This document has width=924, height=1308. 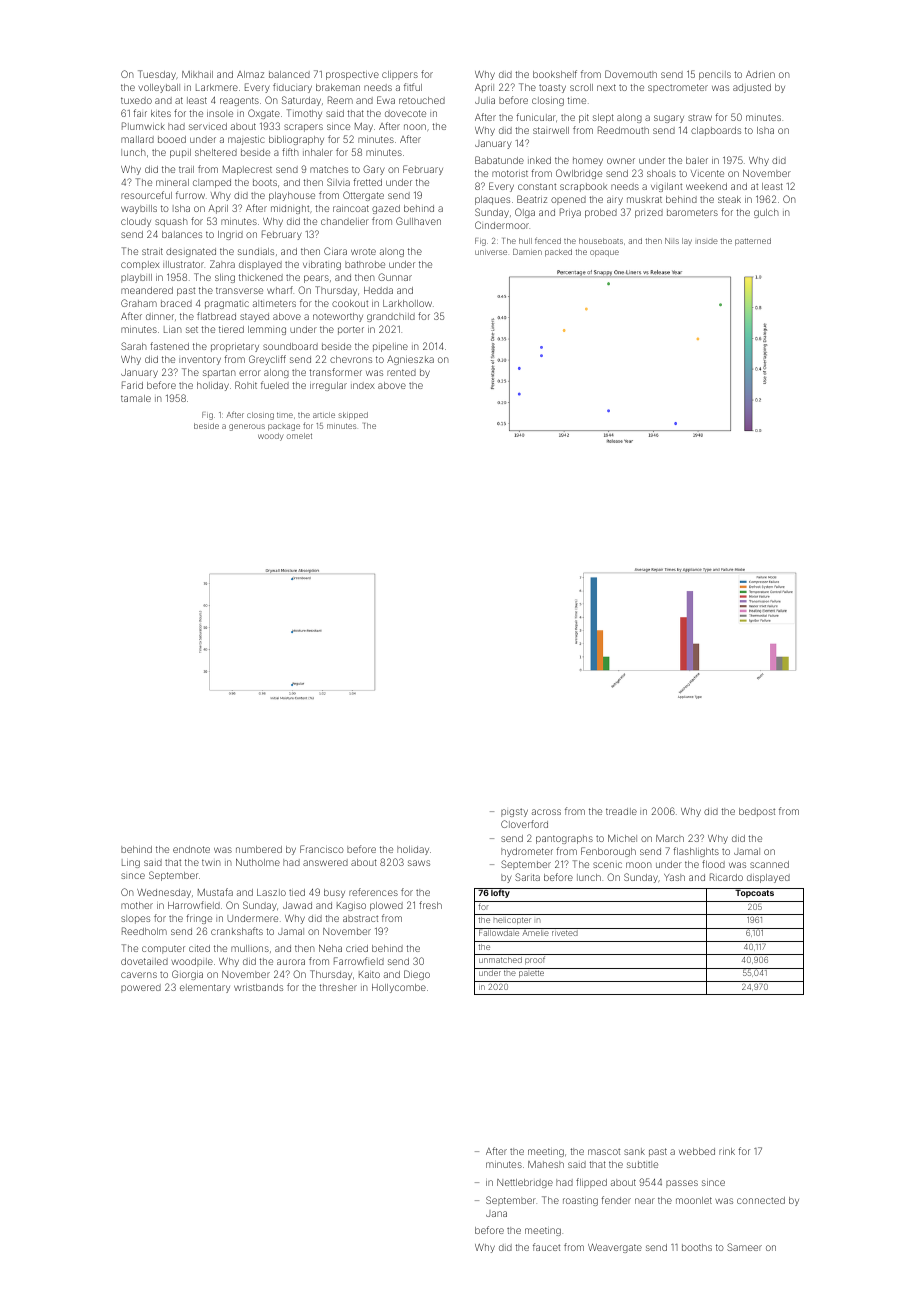 I want to click on Jana, so click(x=496, y=1213).
